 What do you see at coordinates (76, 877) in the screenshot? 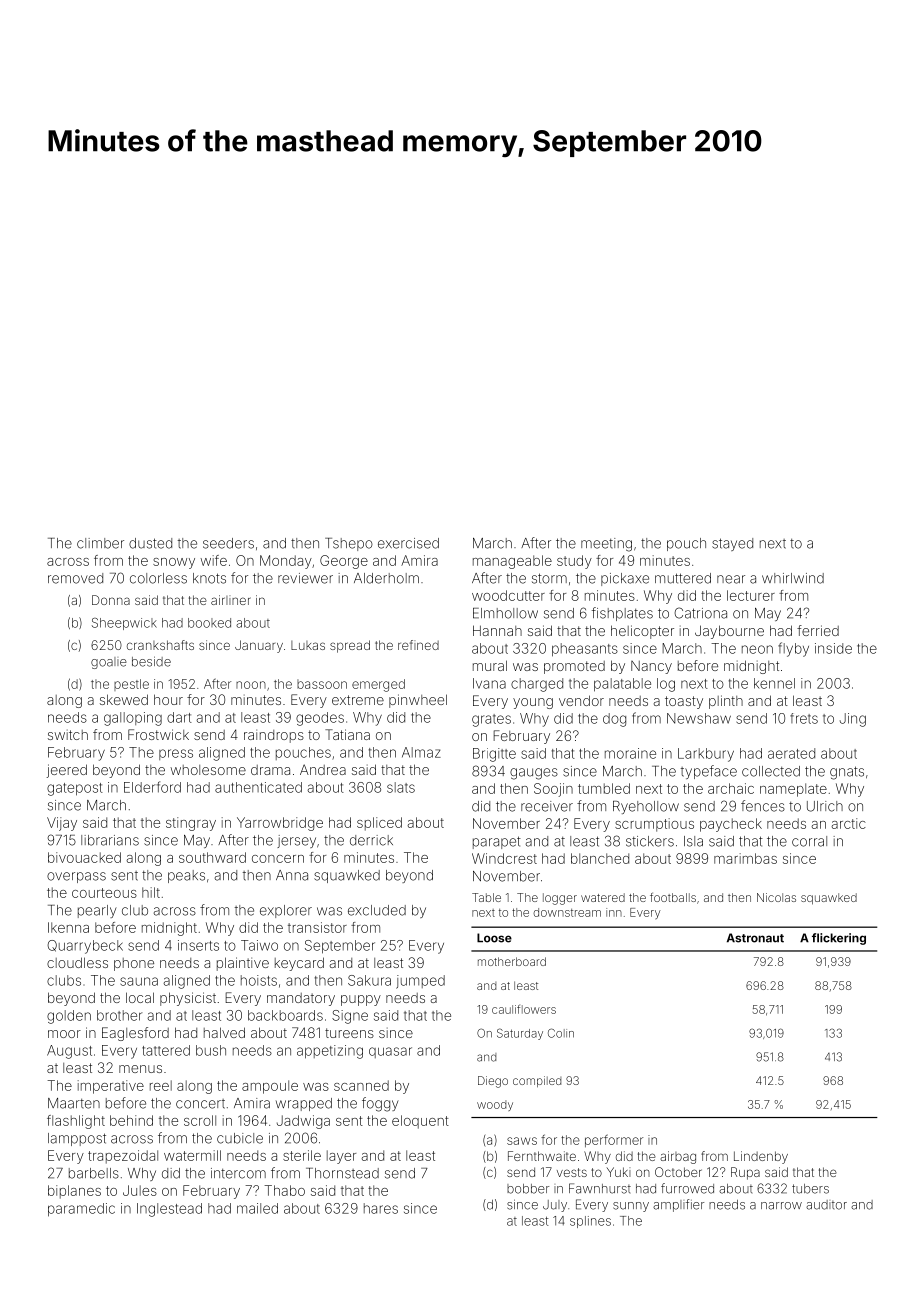
I see `overpass` at bounding box center [76, 877].
